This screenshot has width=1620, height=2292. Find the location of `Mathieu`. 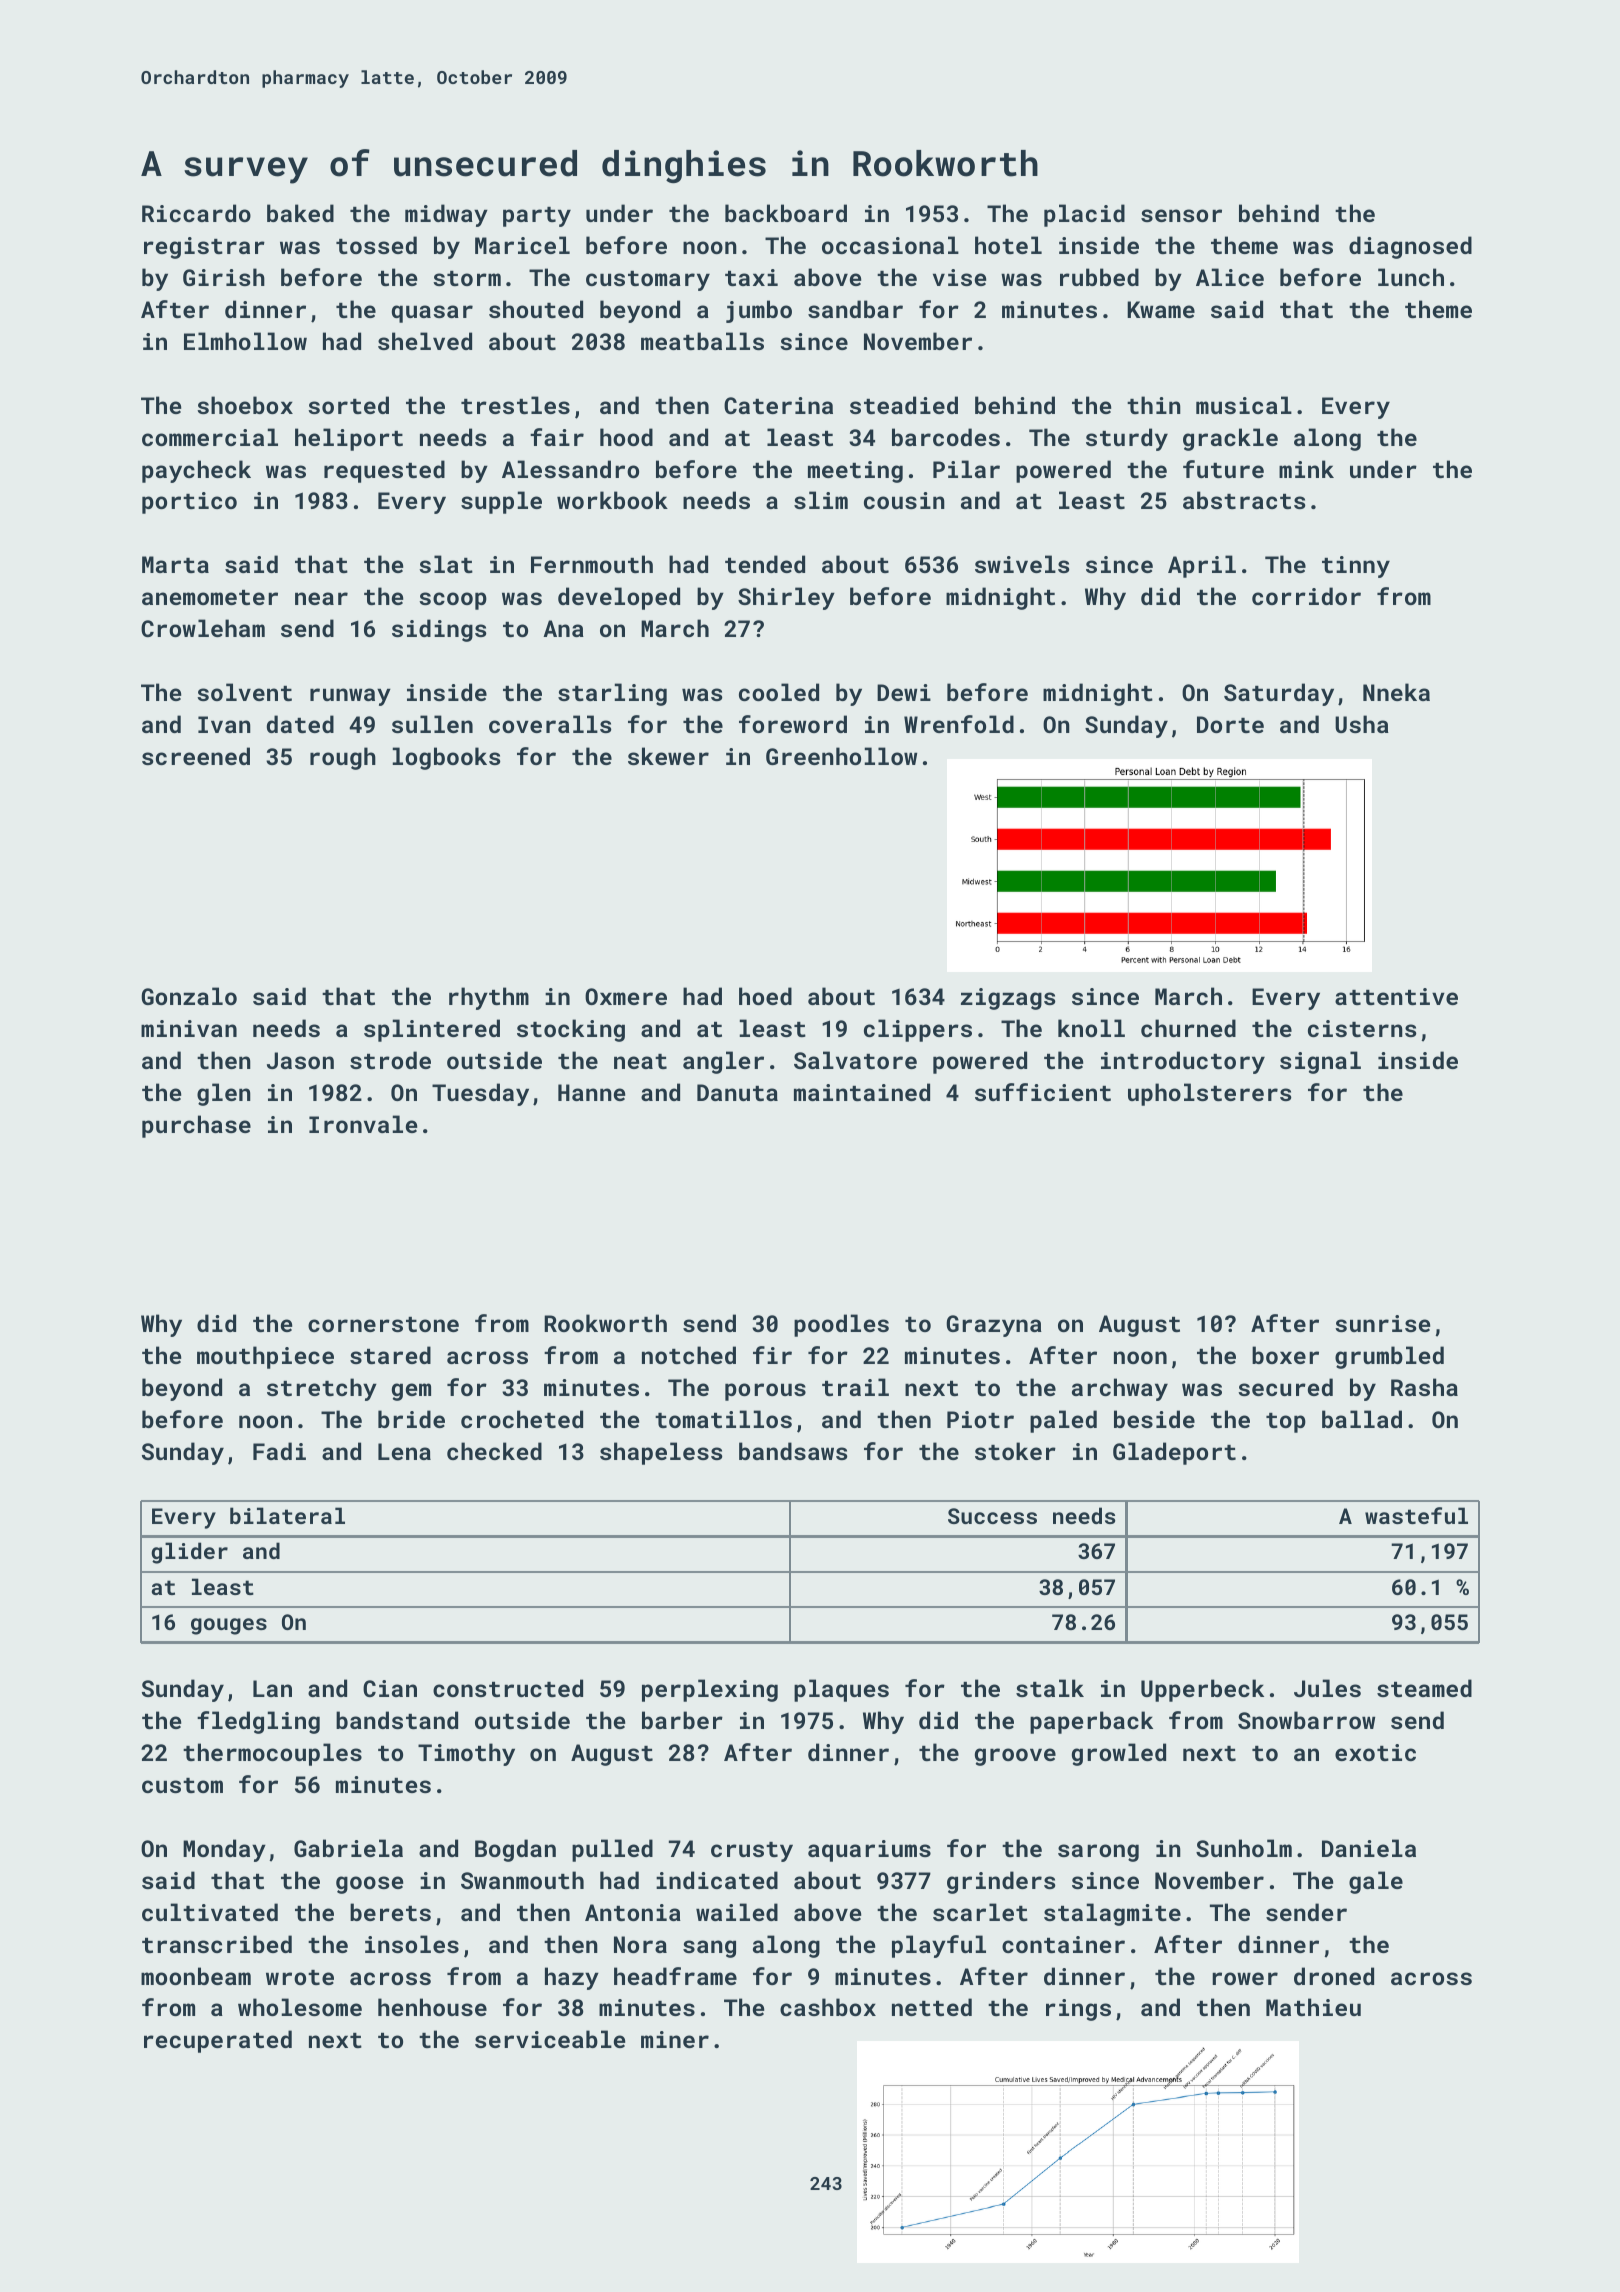

Mathieu is located at coordinates (1313, 2007).
